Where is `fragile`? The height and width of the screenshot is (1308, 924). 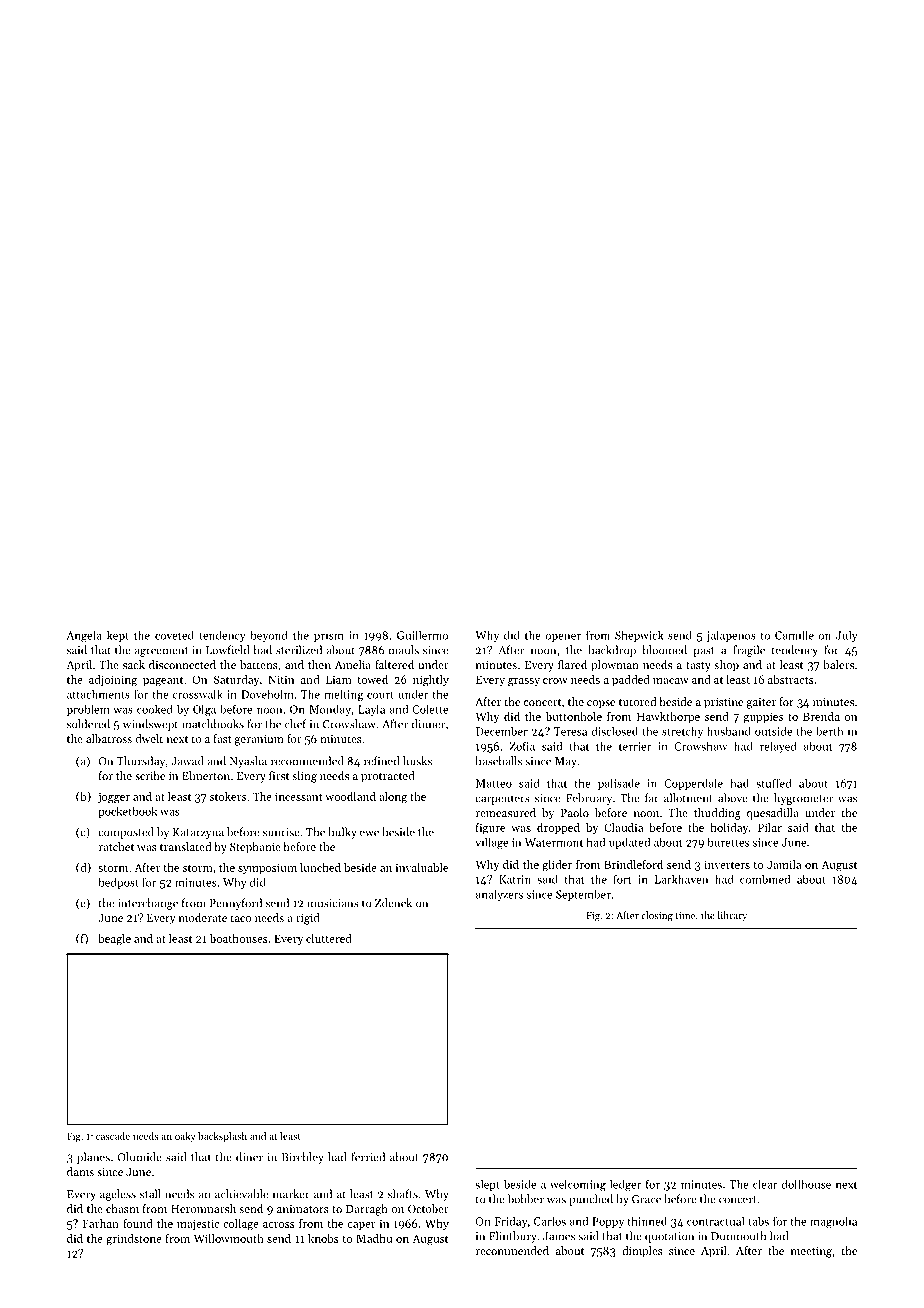
fragile is located at coordinates (749, 651).
